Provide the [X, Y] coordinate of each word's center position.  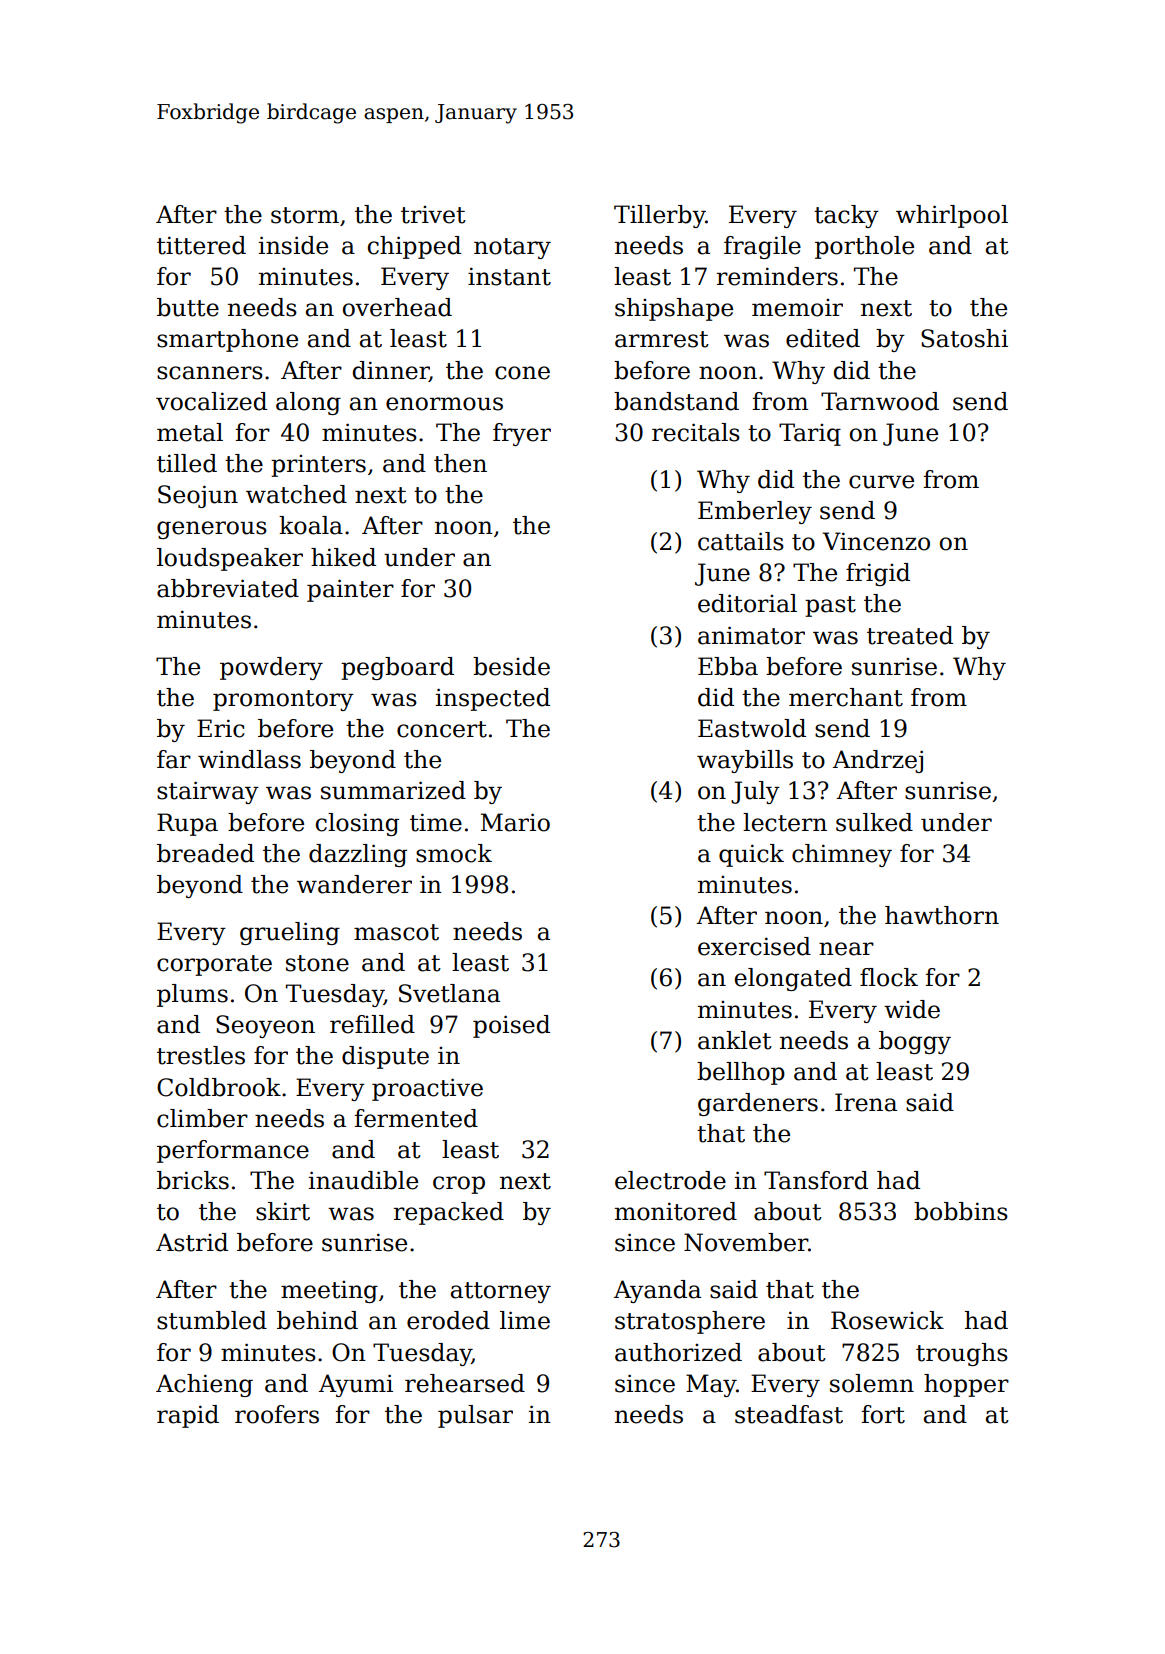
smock [454, 853]
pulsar [475, 1416]
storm [305, 215]
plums [192, 995]
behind [317, 1320]
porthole [864, 247]
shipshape [674, 309]
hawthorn [942, 915]
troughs [962, 1354]
